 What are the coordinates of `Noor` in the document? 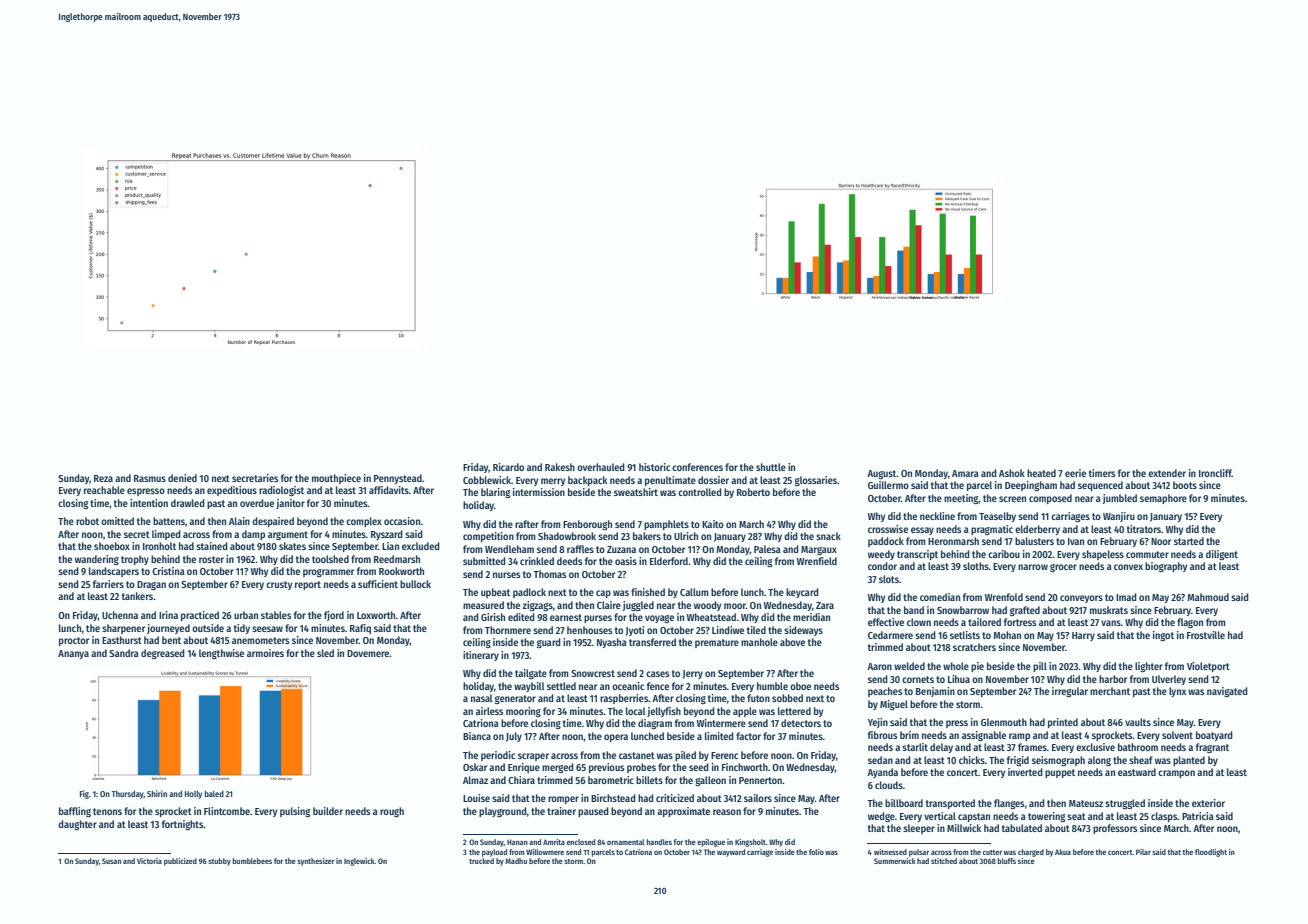 It's located at (1161, 541).
